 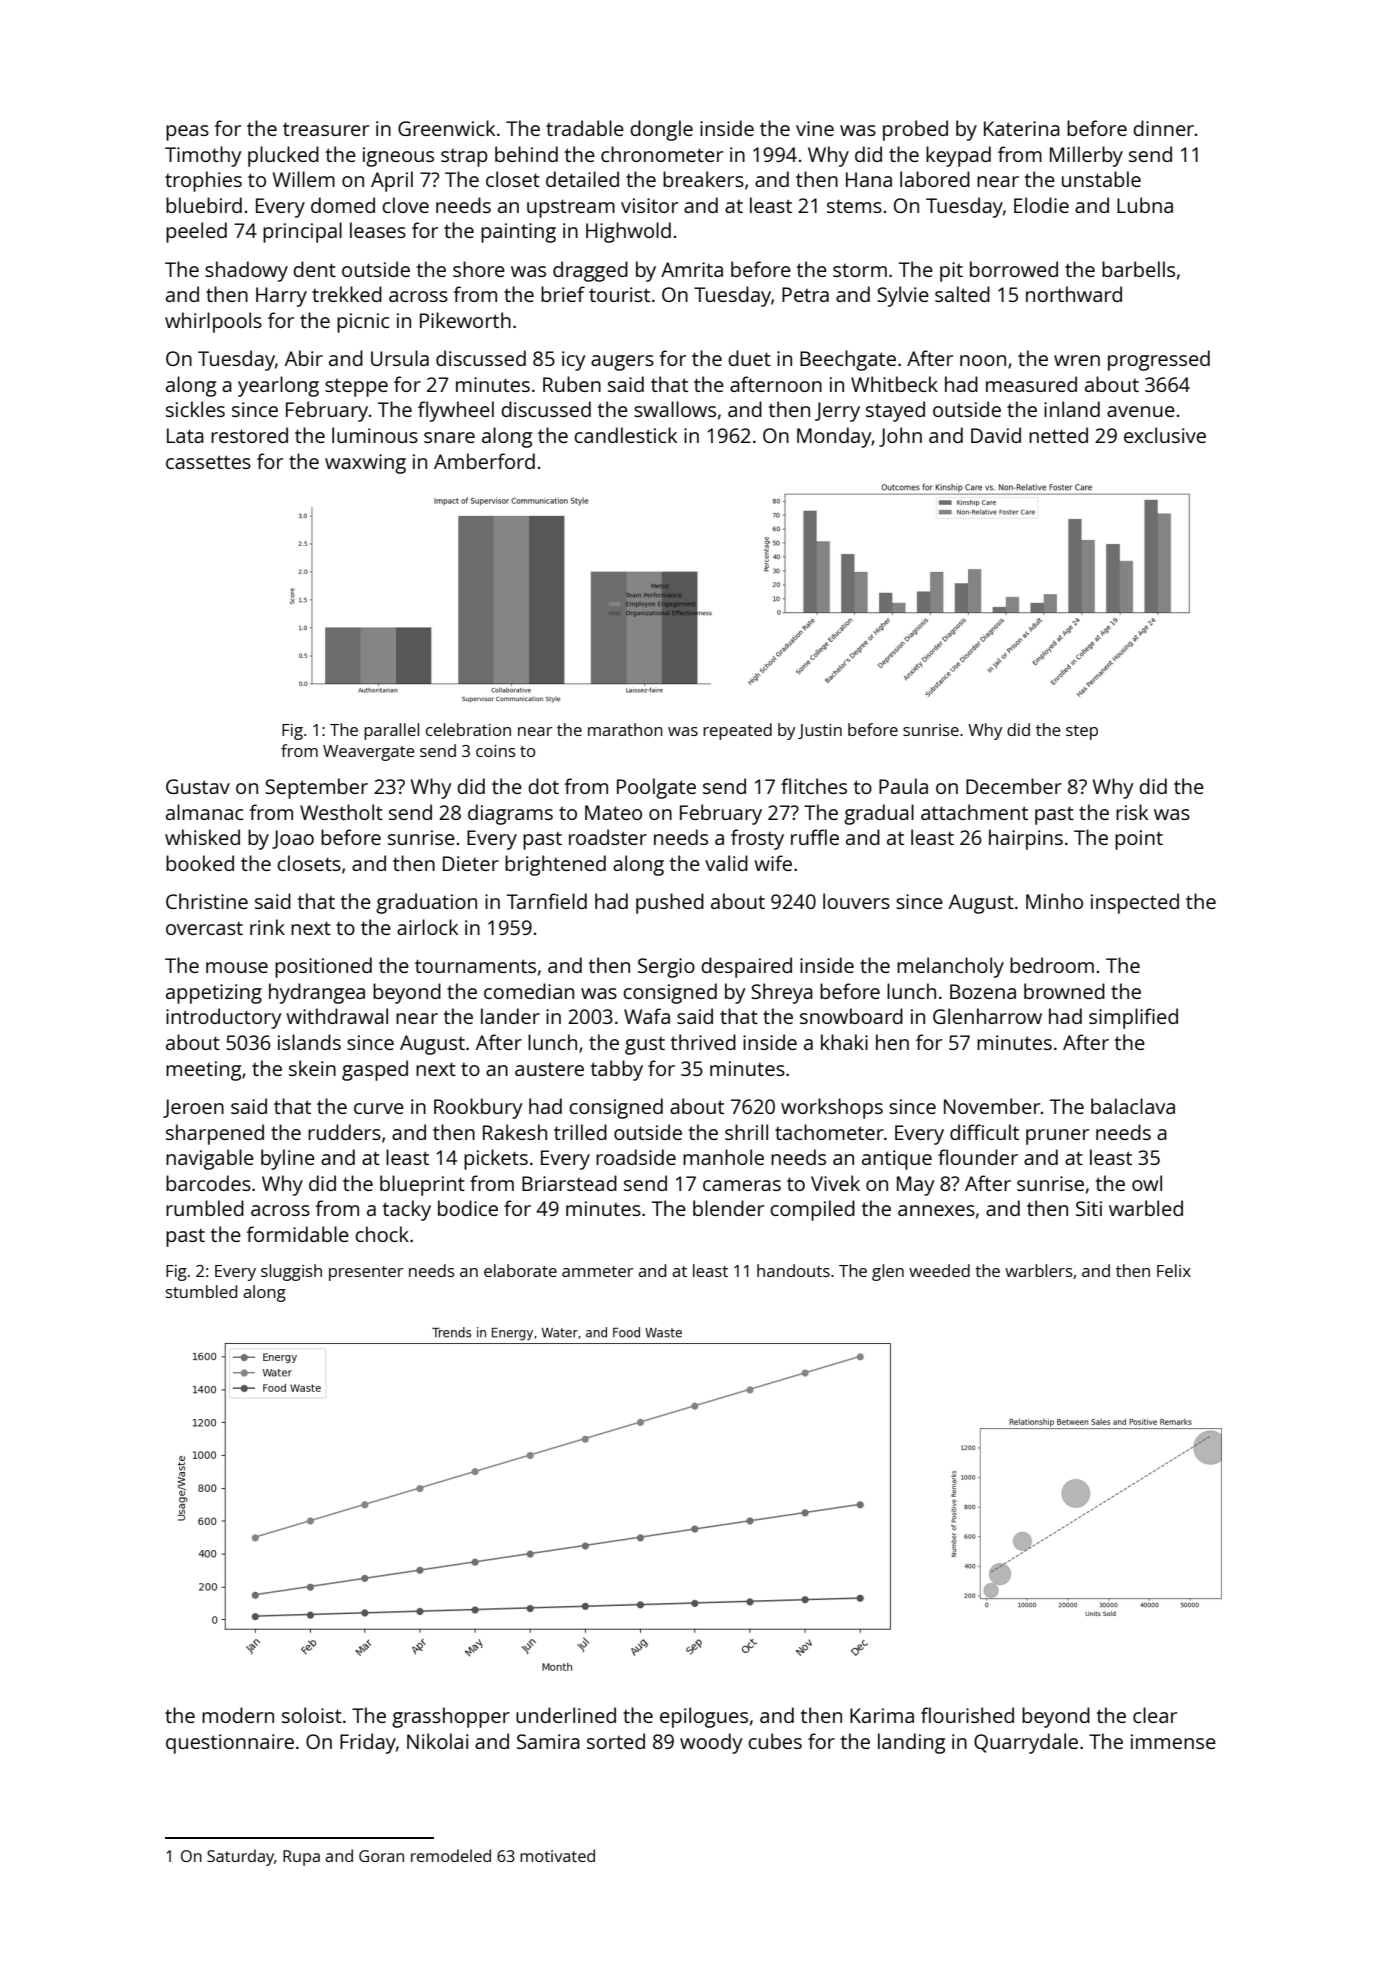 What do you see at coordinates (704, 1717) in the screenshot?
I see `epilogues` at bounding box center [704, 1717].
